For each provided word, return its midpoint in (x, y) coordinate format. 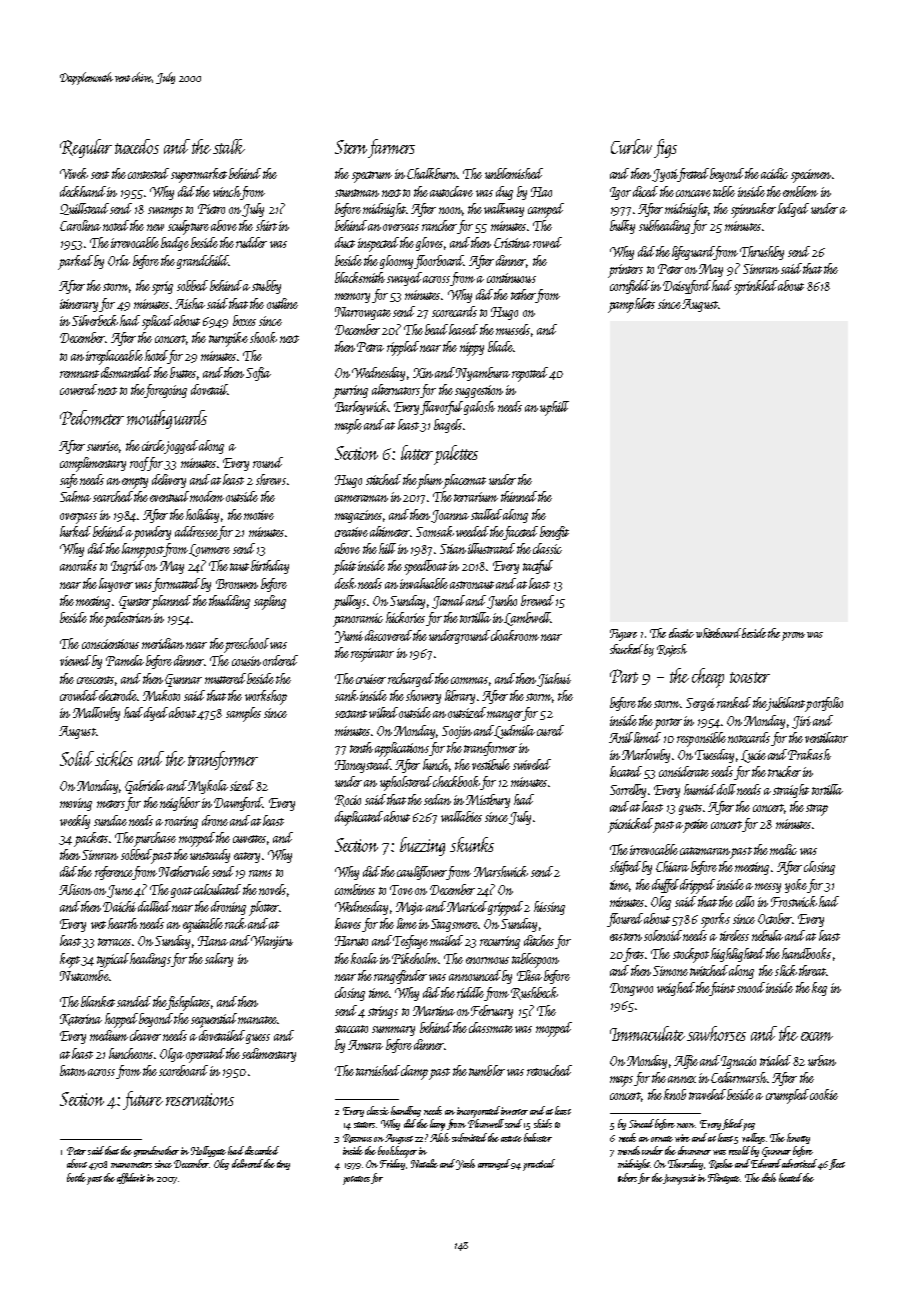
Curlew (631, 146)
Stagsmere (454, 925)
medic (783, 849)
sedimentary (269, 1055)
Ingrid (127, 567)
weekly (75, 822)
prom (793, 636)
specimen (811, 176)
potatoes (356, 1180)
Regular (86, 148)
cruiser (371, 679)
